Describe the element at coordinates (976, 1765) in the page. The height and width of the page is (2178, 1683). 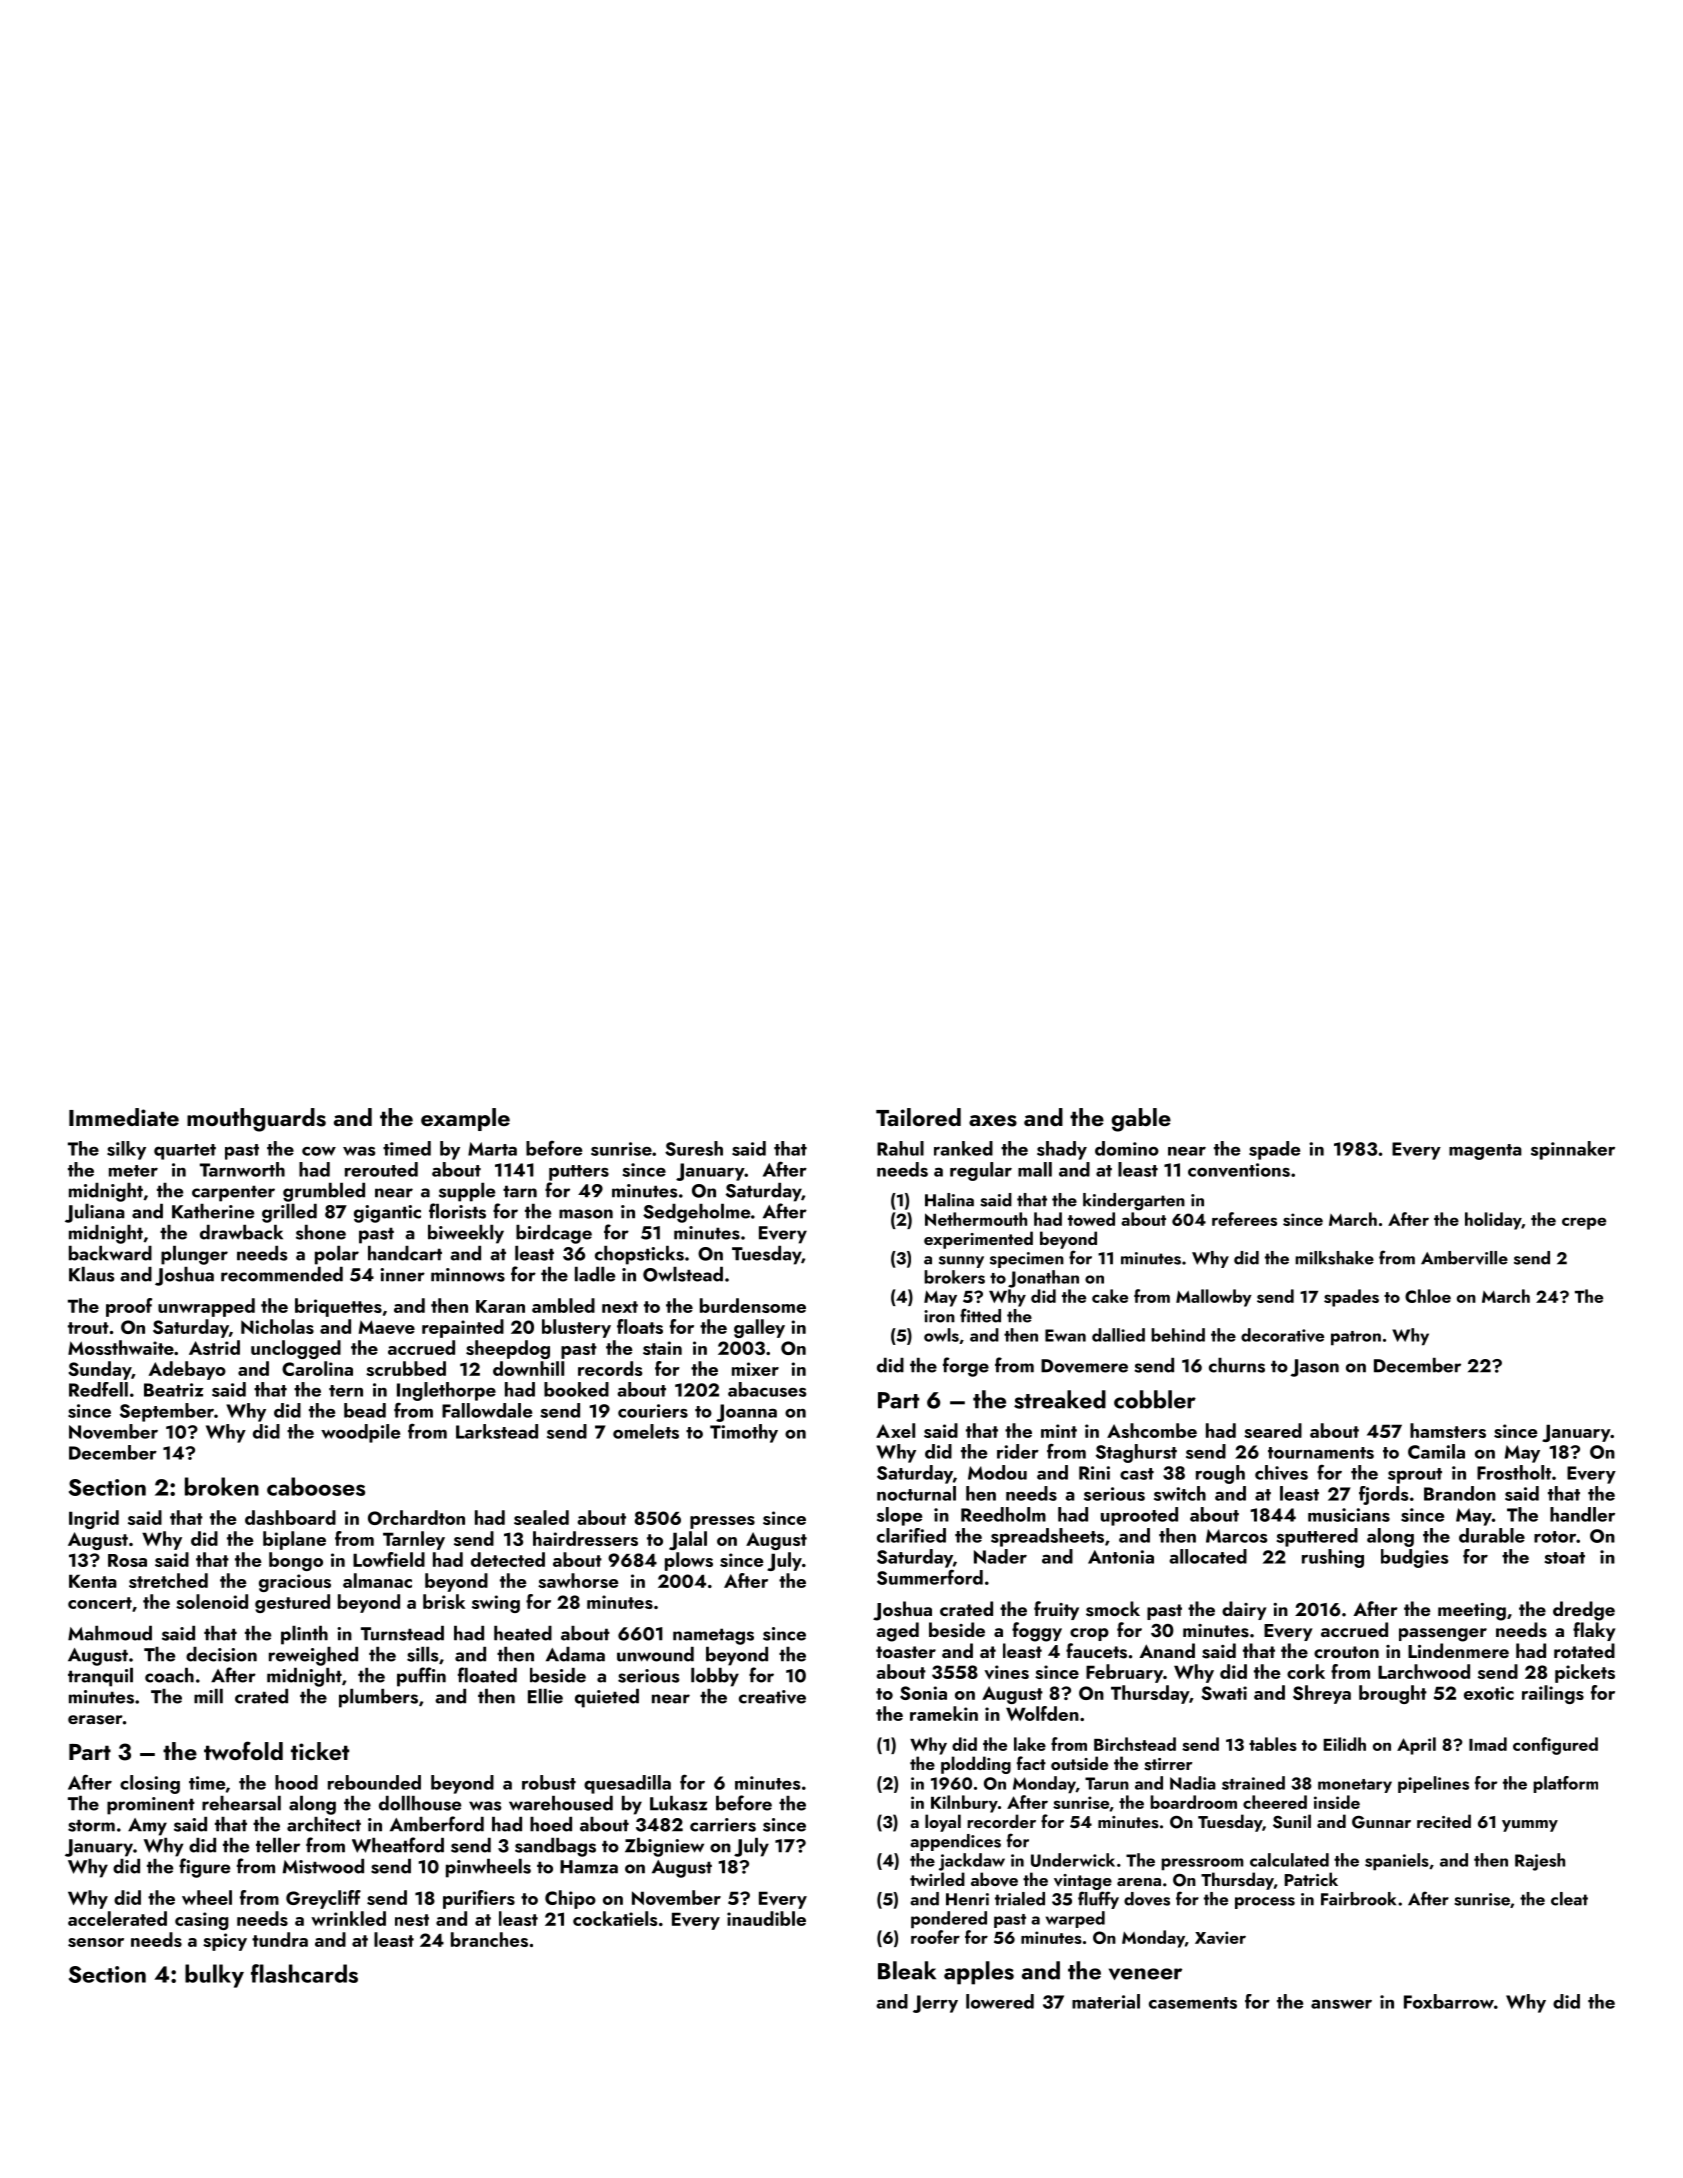
I see `plodding` at that location.
